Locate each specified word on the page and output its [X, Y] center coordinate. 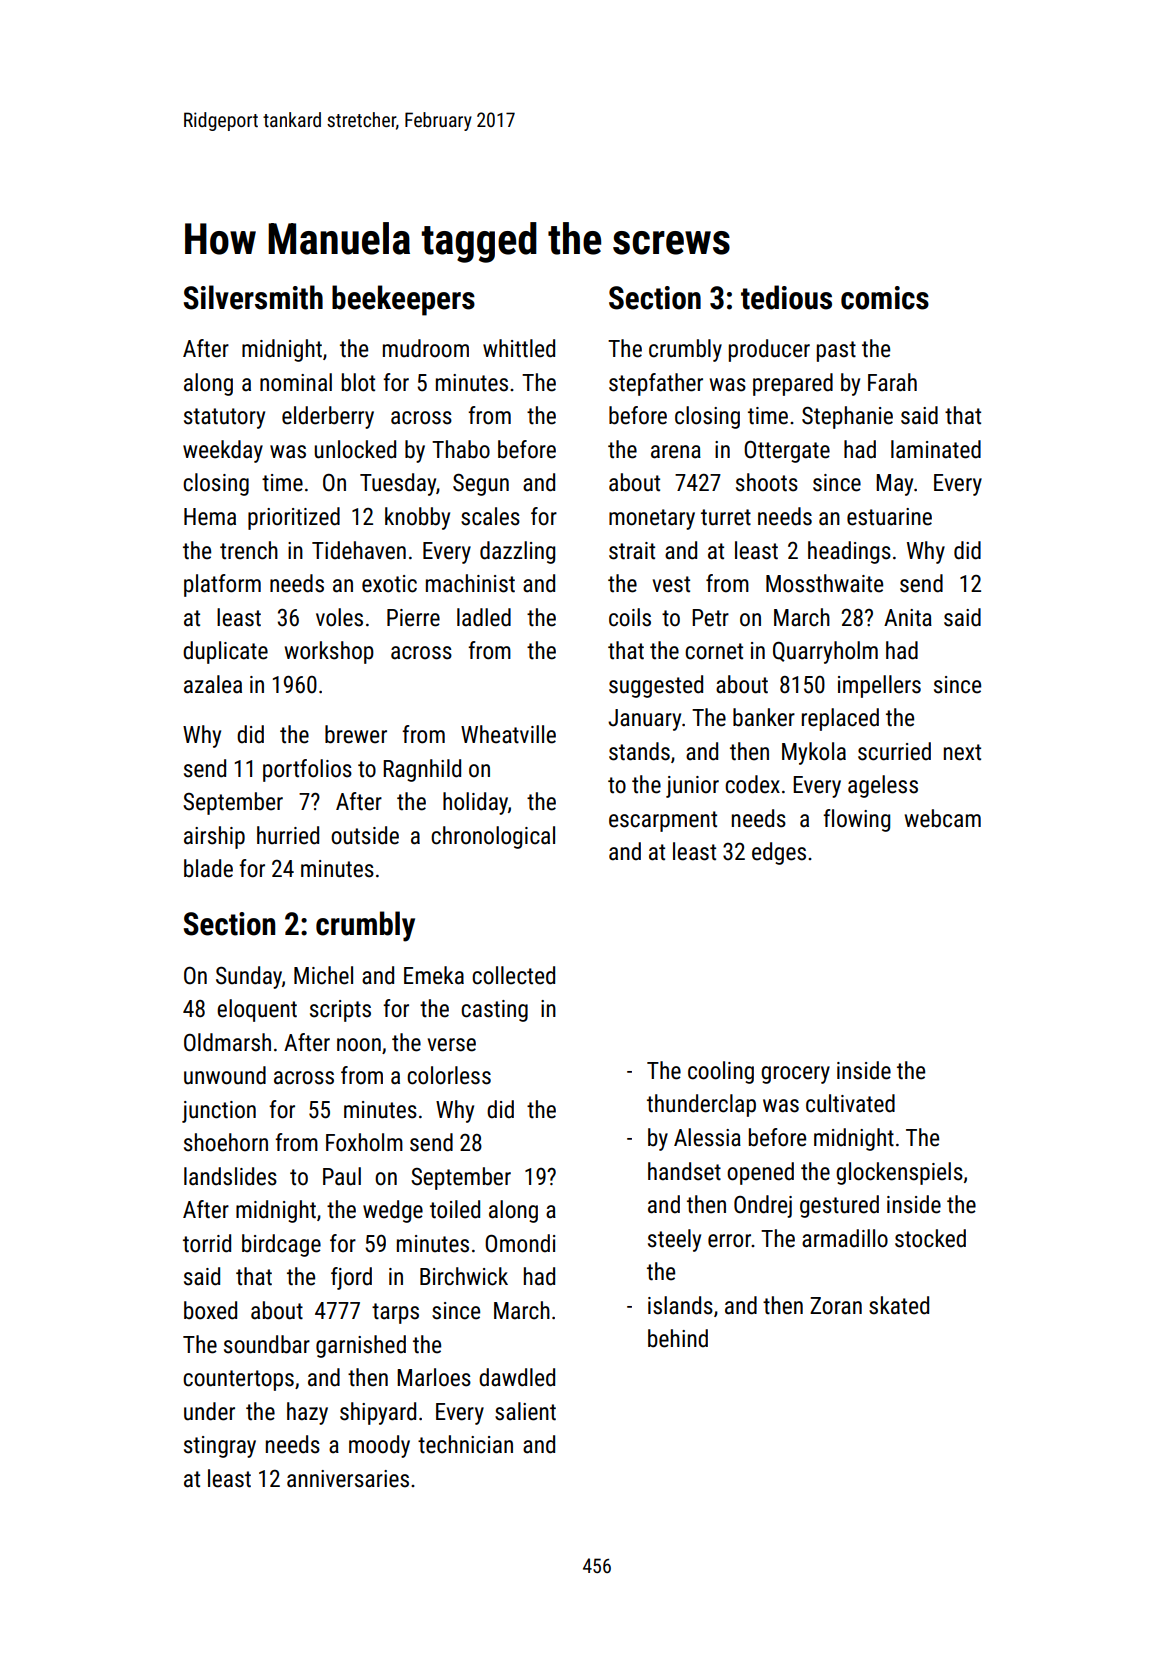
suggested [656, 686]
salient [525, 1411]
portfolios [307, 770]
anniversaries [348, 1479]
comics [885, 298]
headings [849, 552]
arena [676, 452]
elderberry [328, 417]
